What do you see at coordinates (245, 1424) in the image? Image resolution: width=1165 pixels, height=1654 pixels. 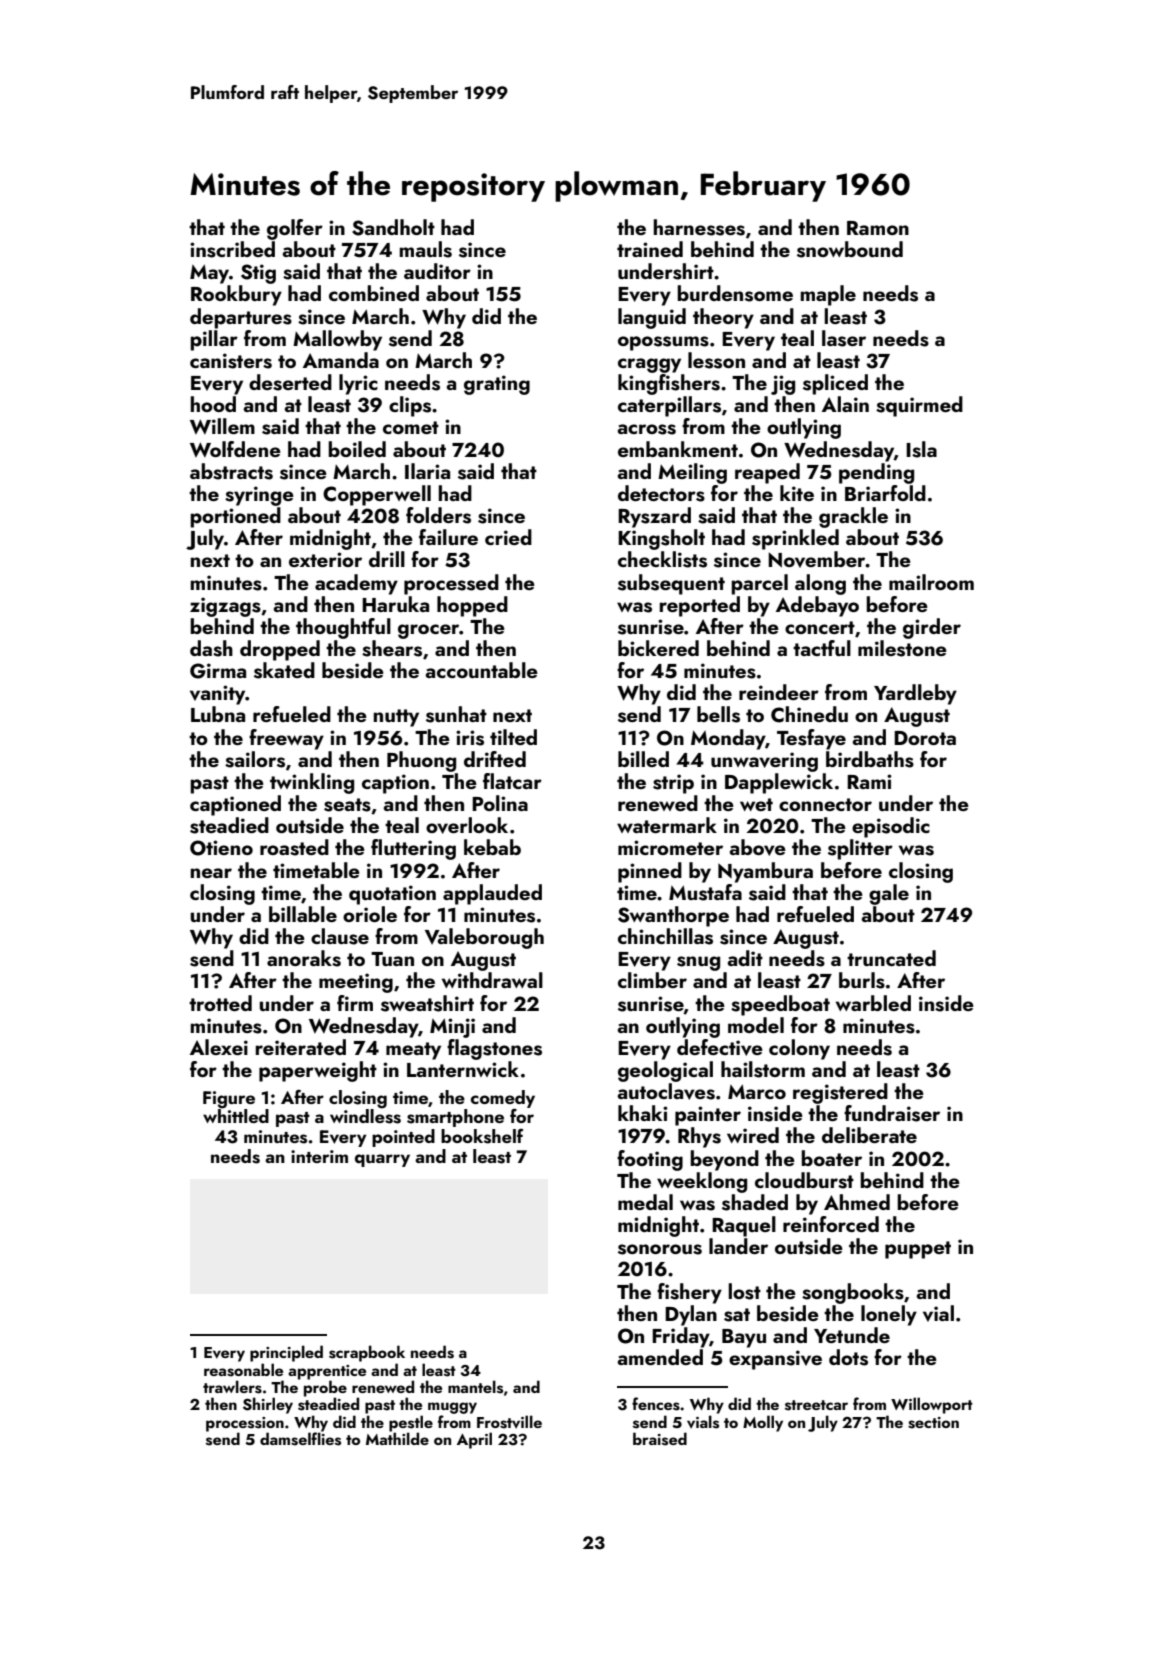 I see `procession` at bounding box center [245, 1424].
